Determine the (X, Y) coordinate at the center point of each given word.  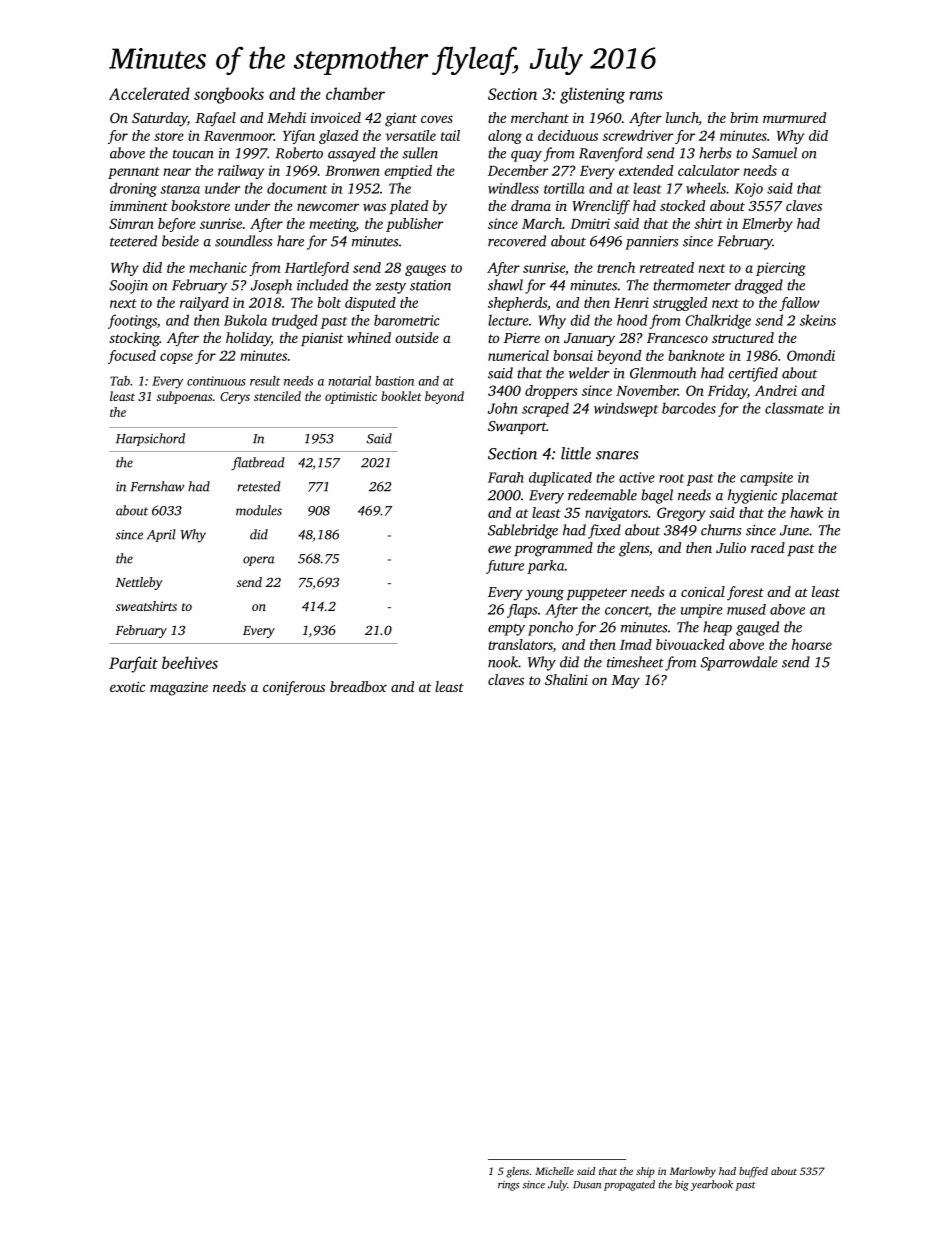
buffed (753, 1172)
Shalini (566, 679)
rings (508, 1186)
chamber (355, 93)
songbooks (229, 95)
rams (646, 95)
